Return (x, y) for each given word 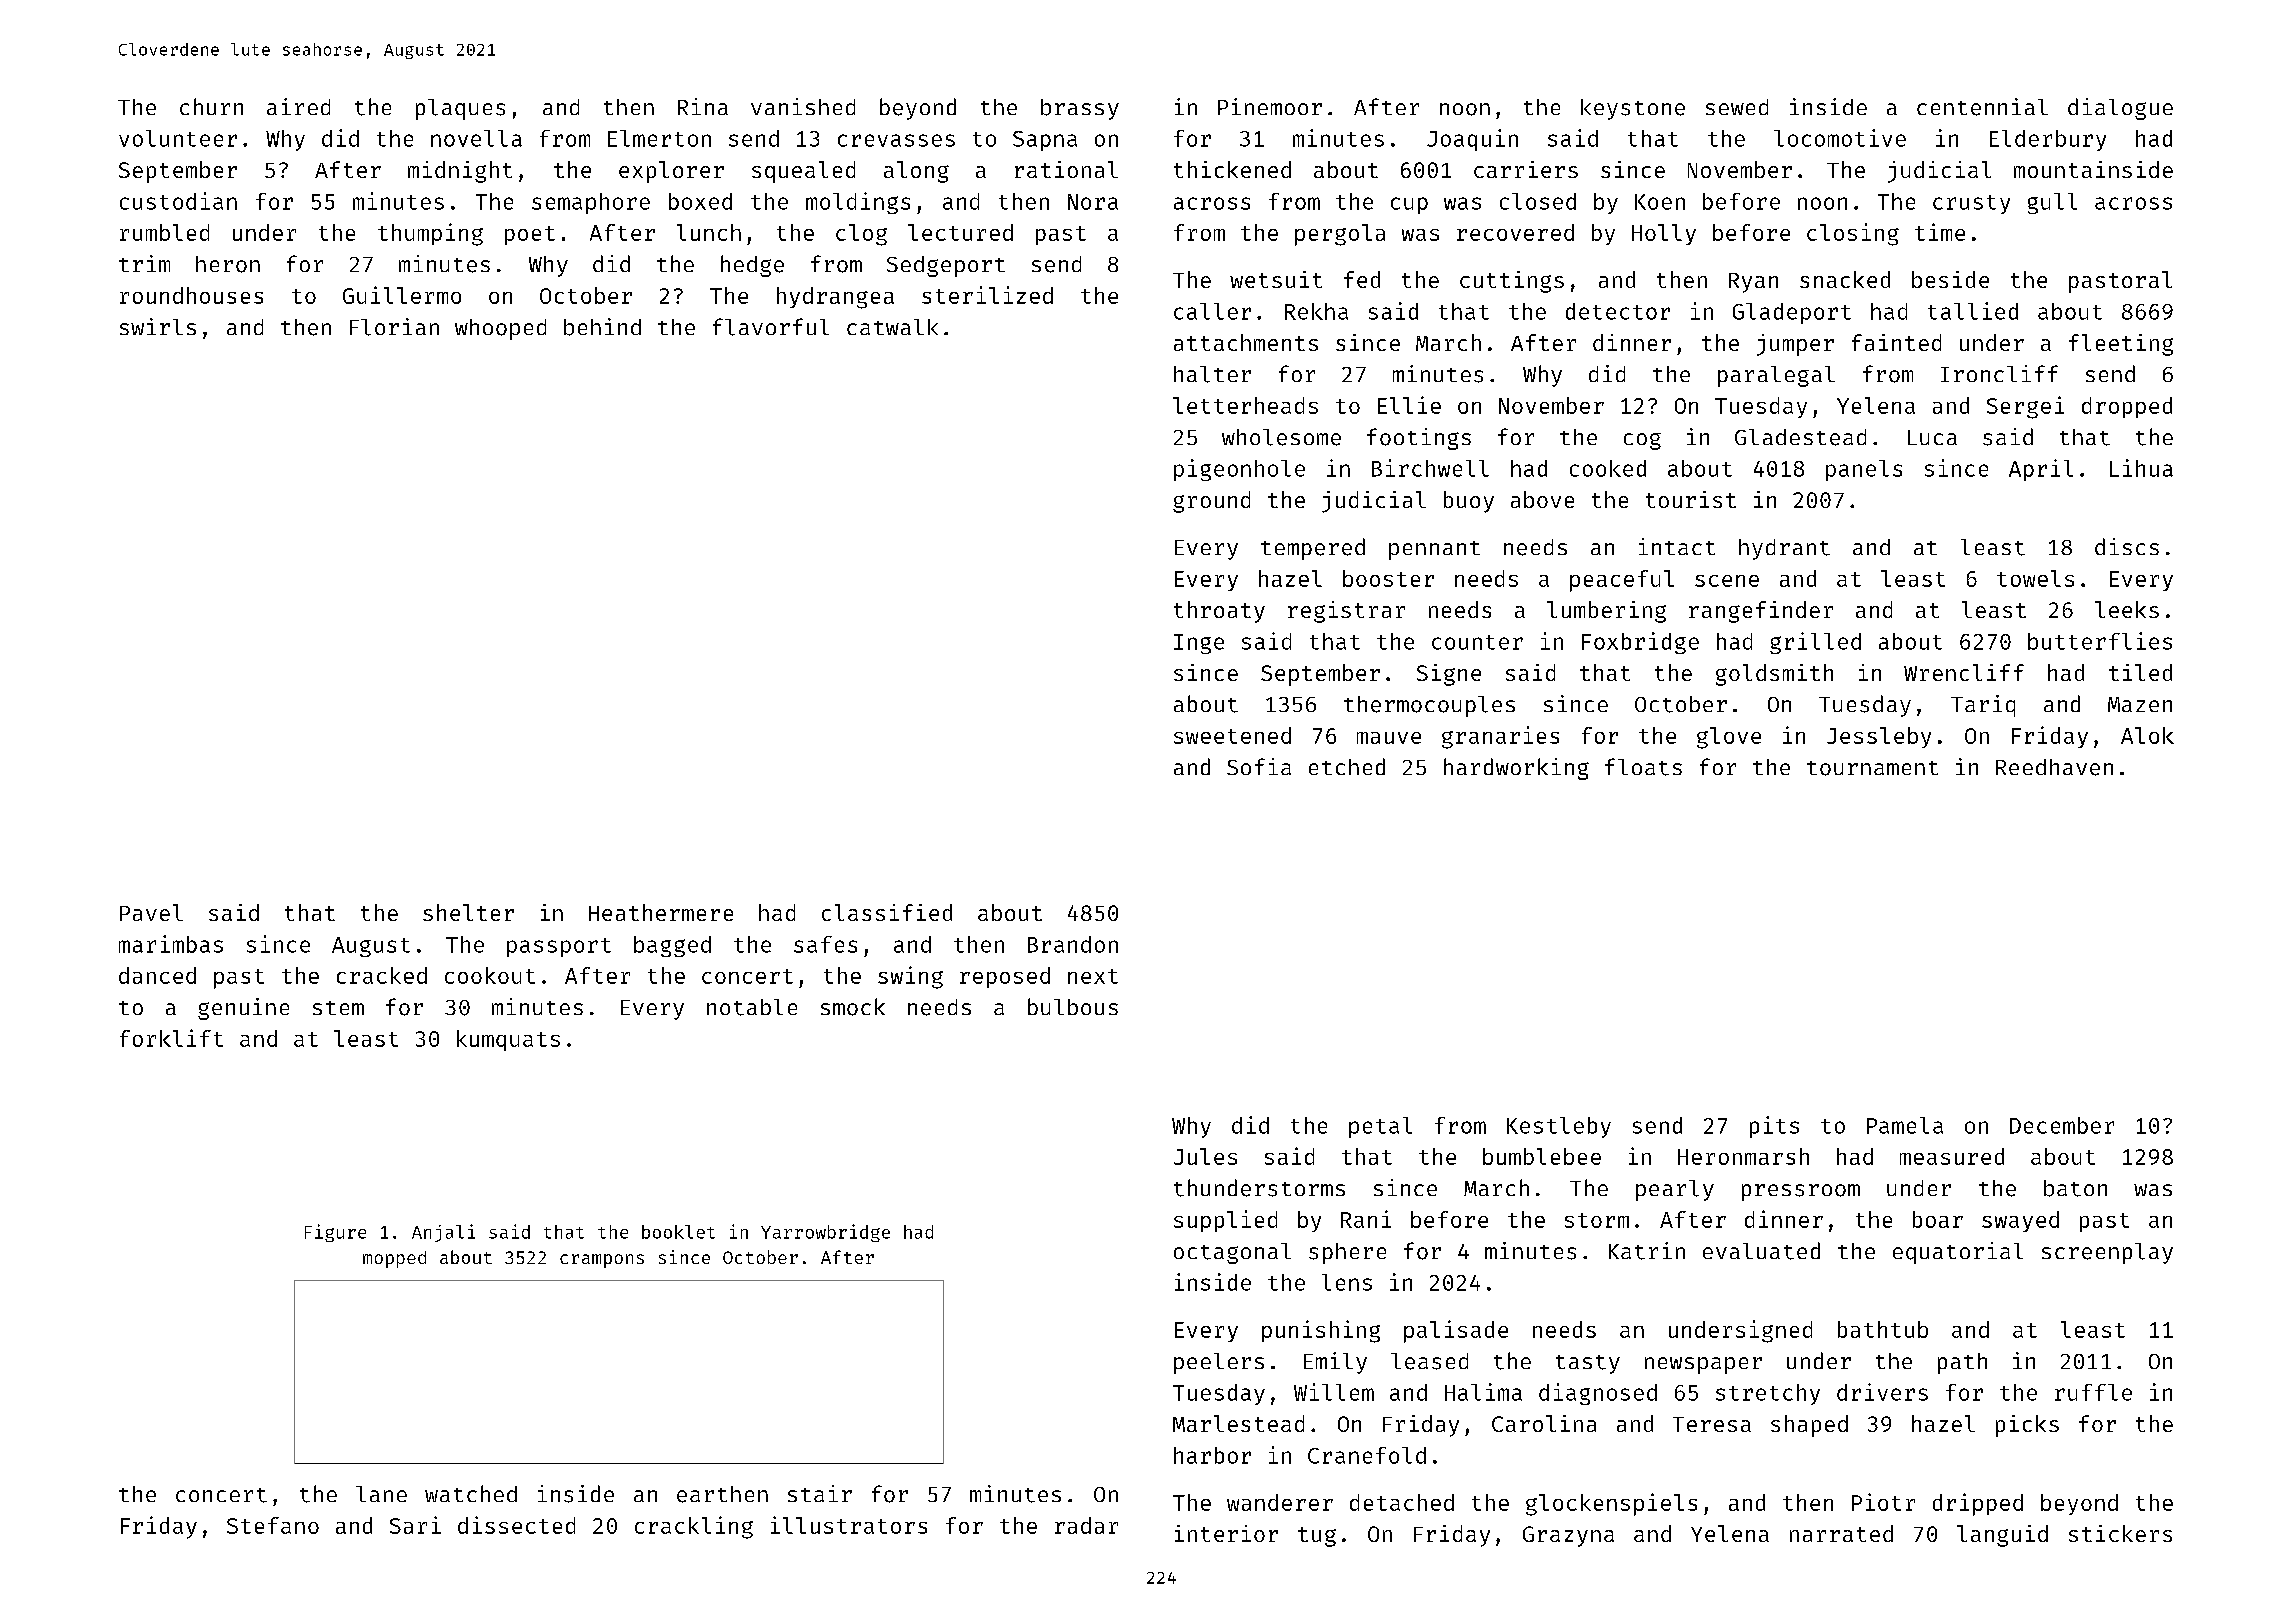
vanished (803, 106)
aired (298, 106)
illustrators (849, 1525)
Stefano (273, 1525)
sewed (1737, 107)
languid (2002, 1536)
